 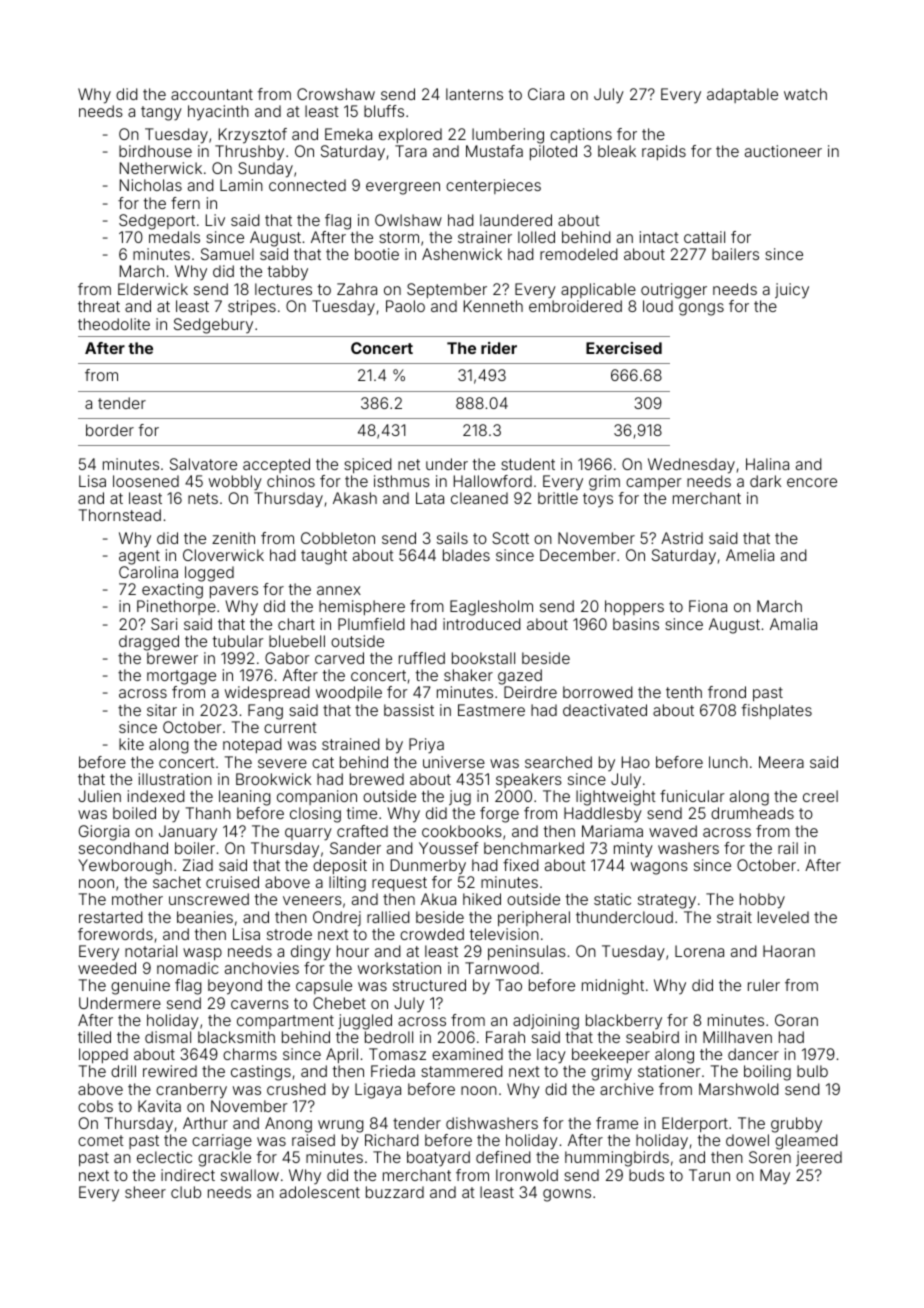 What do you see at coordinates (474, 94) in the page?
I see `lanterns` at bounding box center [474, 94].
